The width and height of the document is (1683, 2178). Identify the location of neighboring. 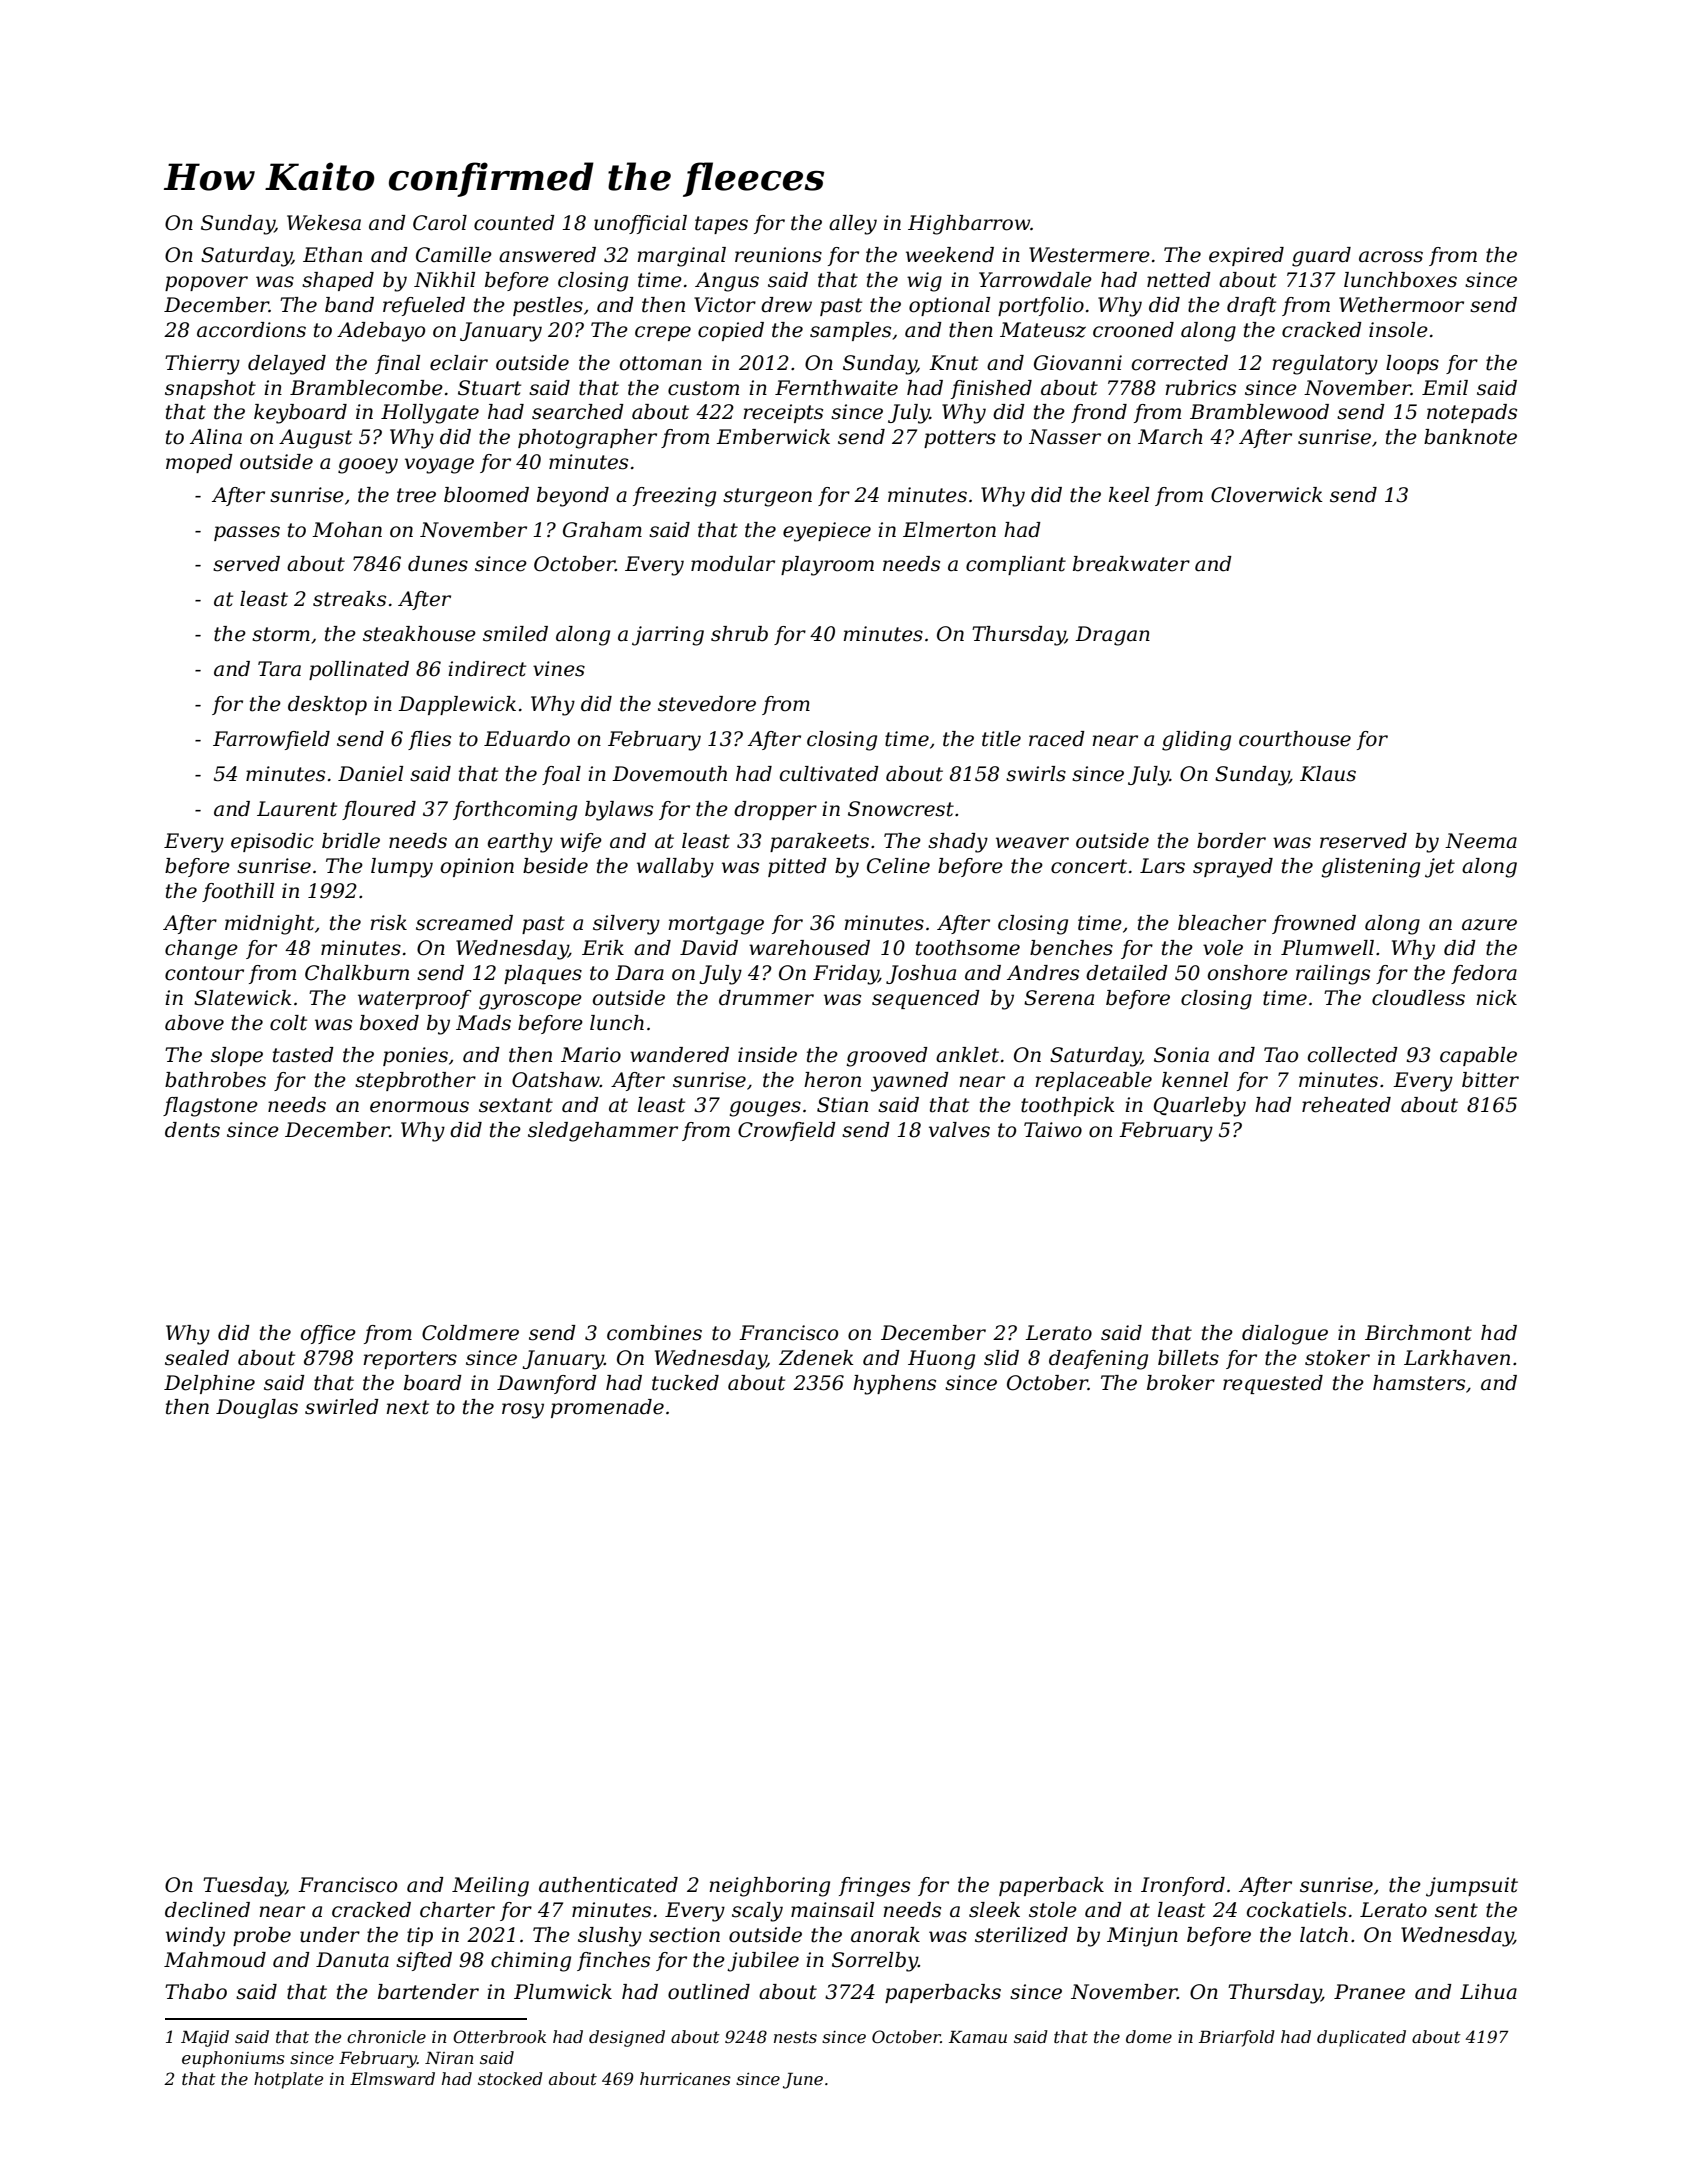
(769, 1887).
